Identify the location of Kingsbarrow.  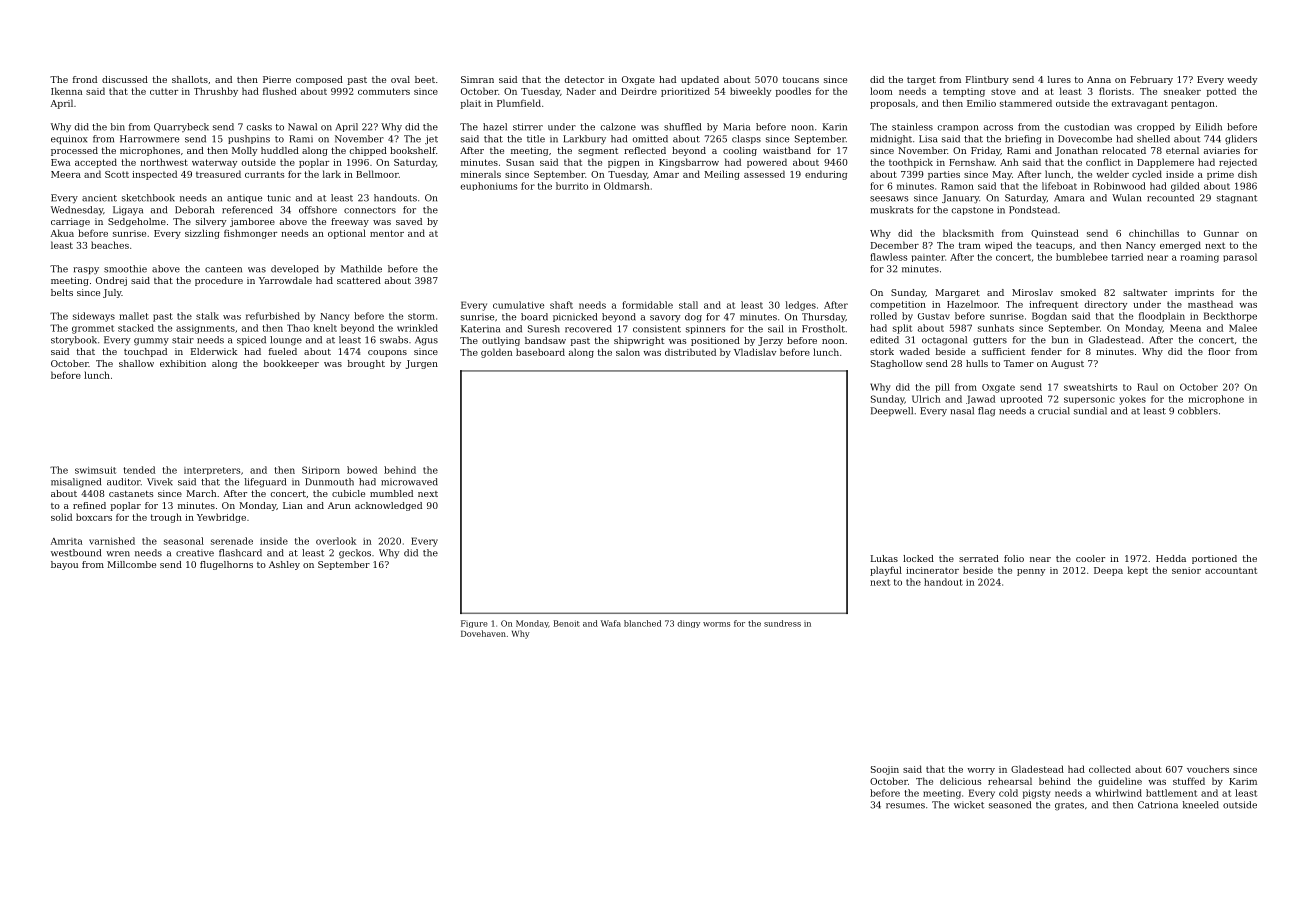
(689, 163).
